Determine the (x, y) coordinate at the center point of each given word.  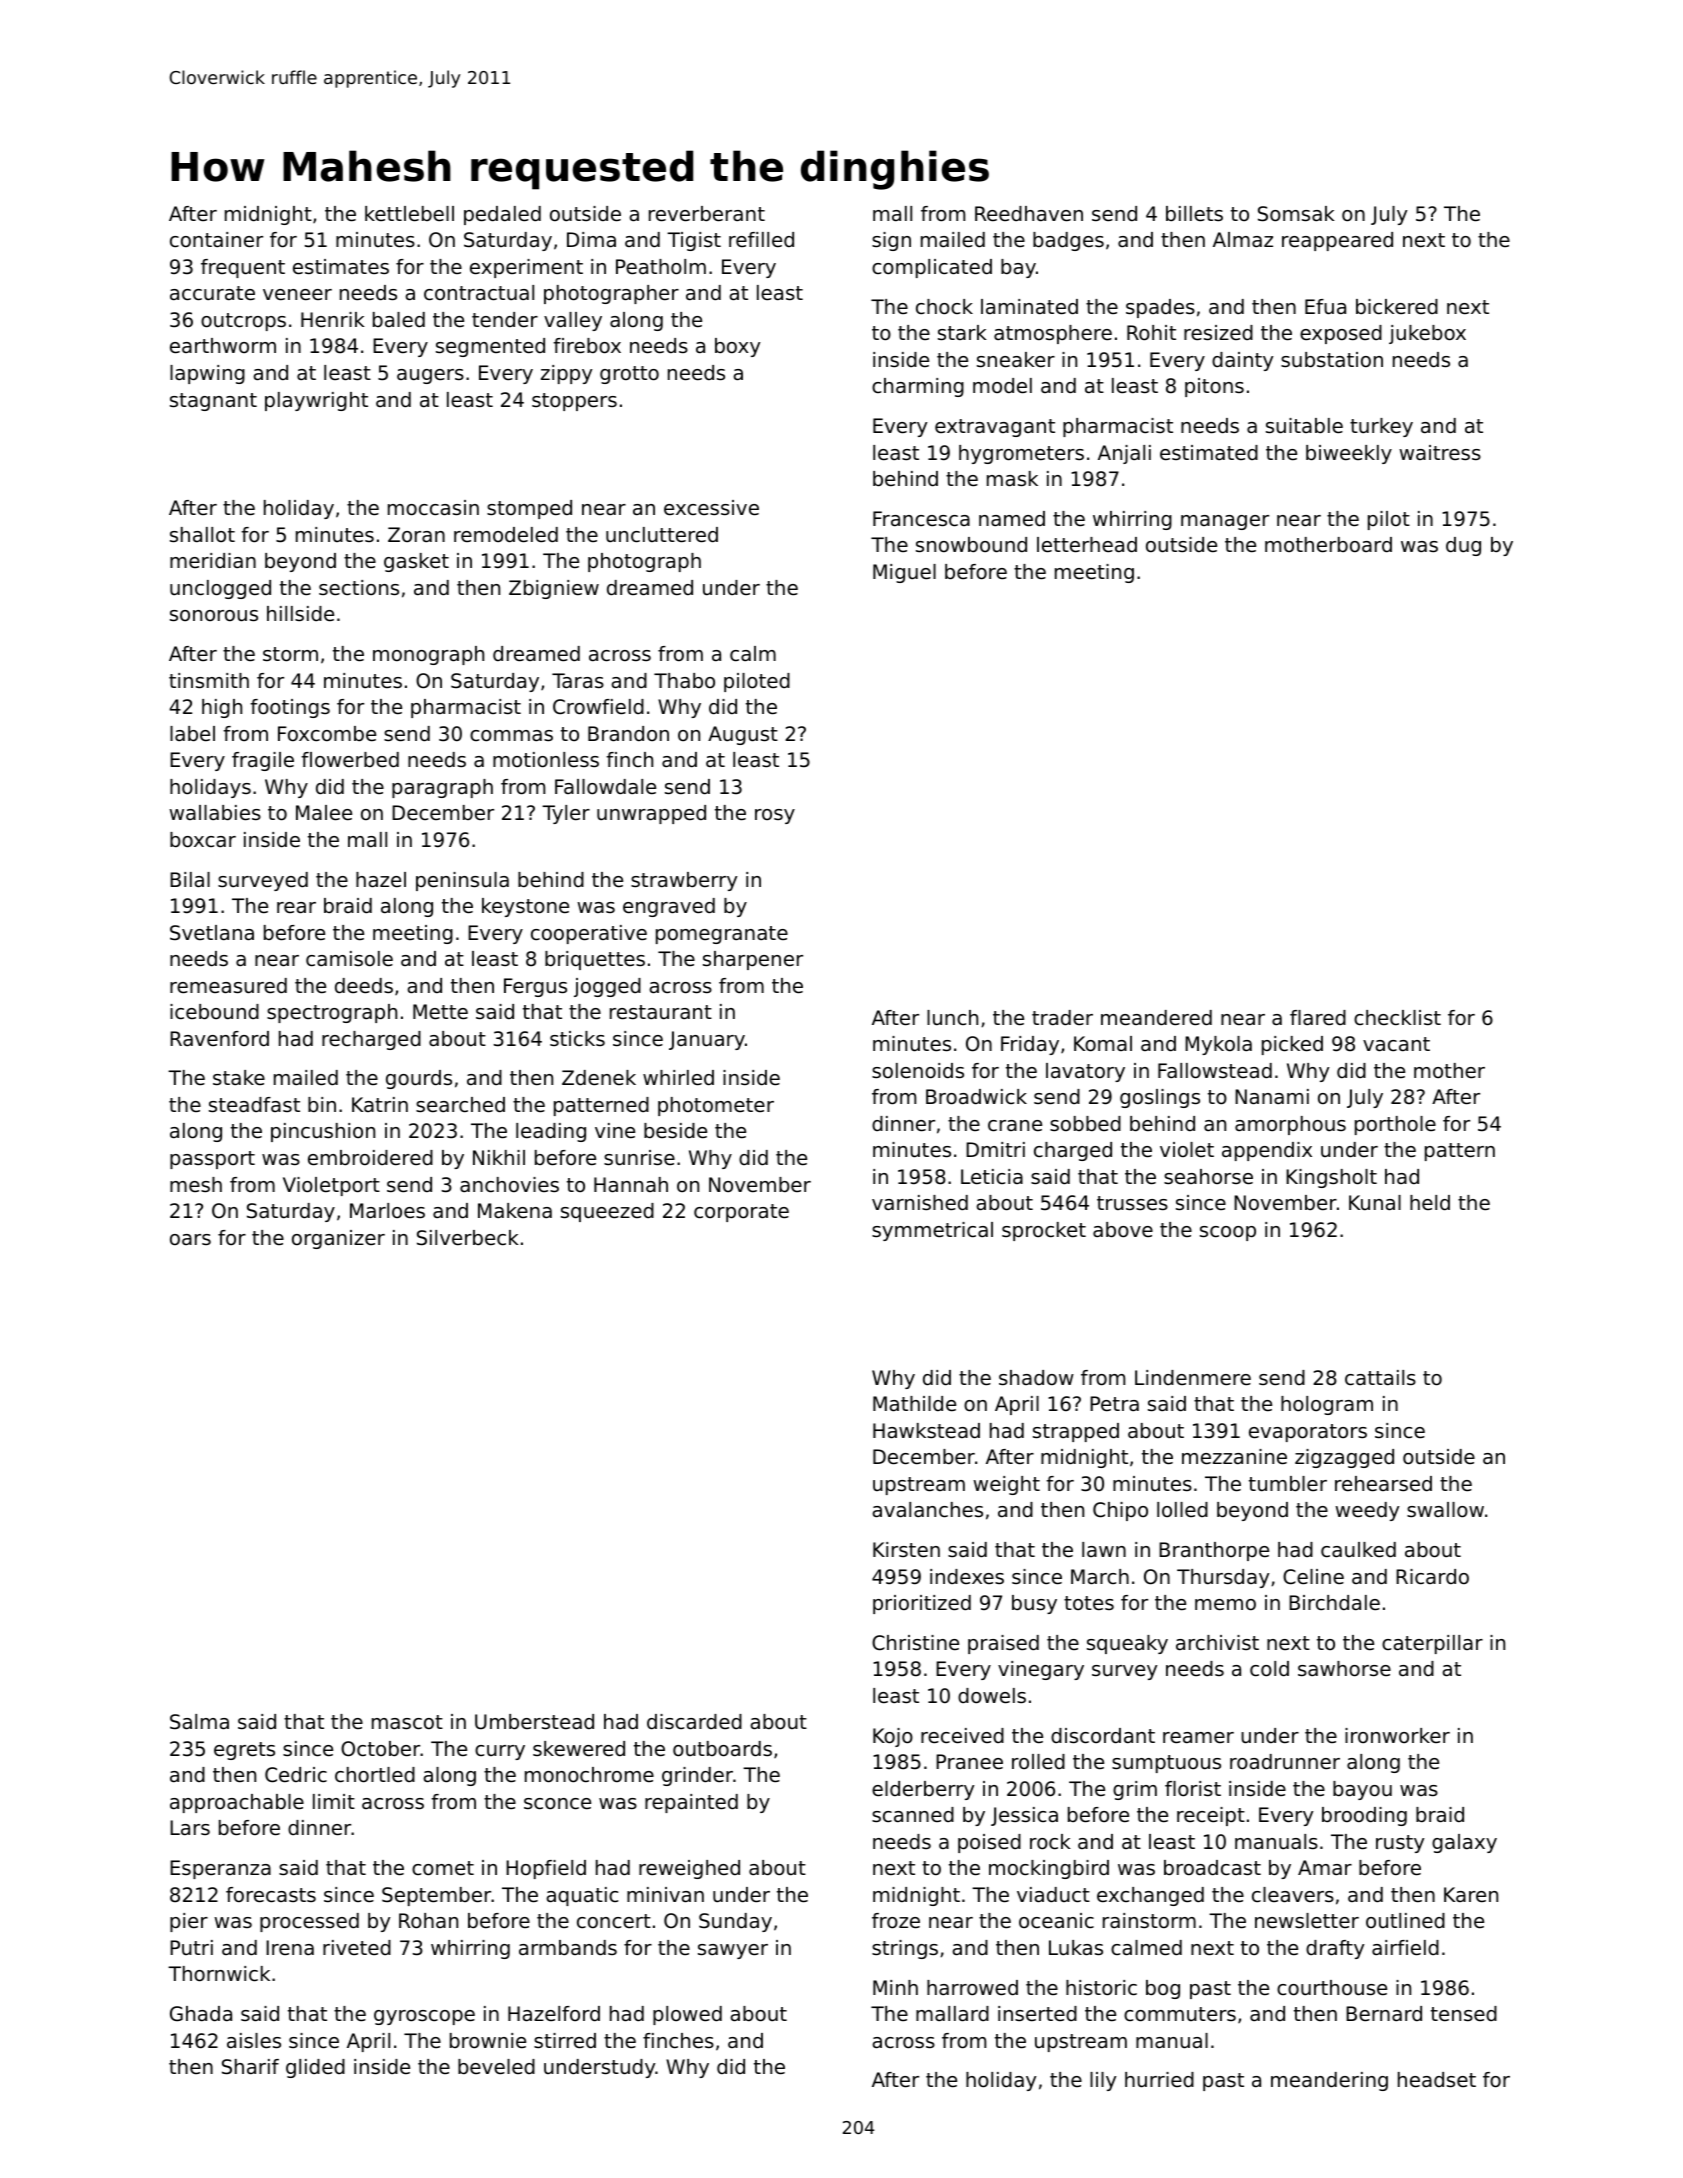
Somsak (1296, 214)
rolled (1038, 1761)
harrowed (972, 1988)
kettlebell (409, 214)
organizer (338, 1239)
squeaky (1127, 1644)
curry (500, 1752)
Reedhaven (1029, 214)
